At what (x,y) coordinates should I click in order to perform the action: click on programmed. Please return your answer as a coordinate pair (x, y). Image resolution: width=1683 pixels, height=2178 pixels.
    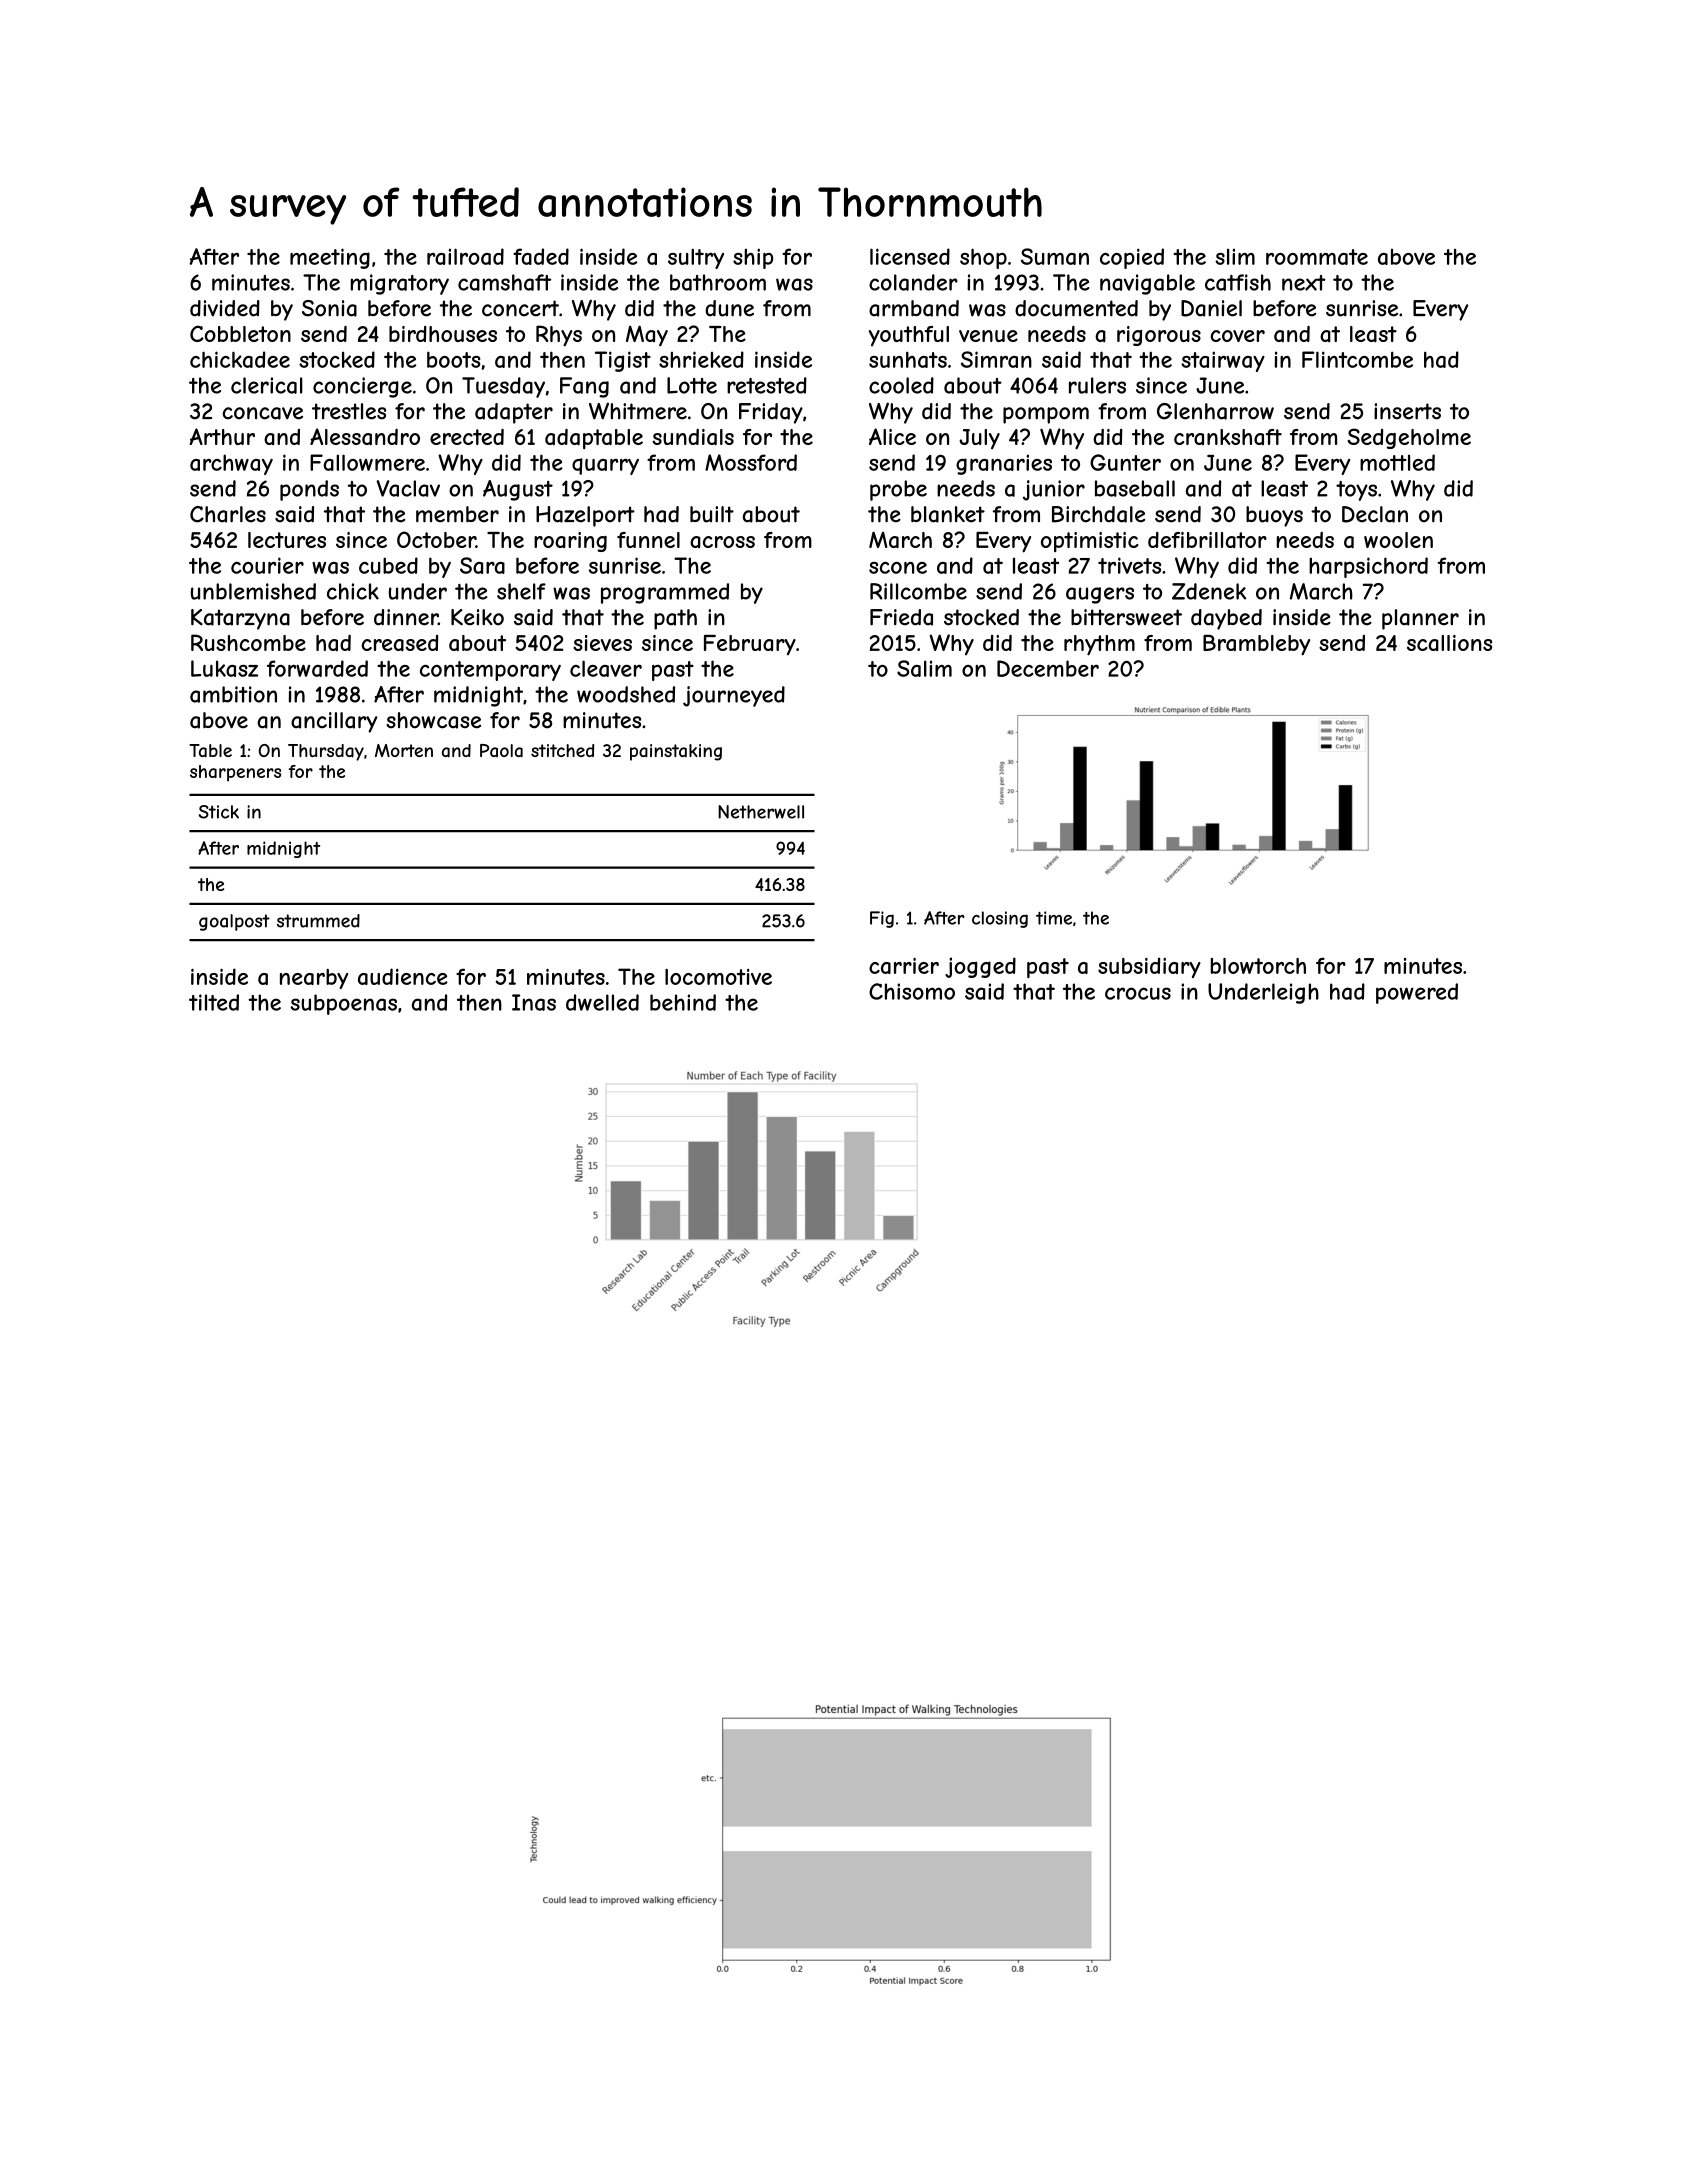
    Looking at the image, I should click on (665, 593).
